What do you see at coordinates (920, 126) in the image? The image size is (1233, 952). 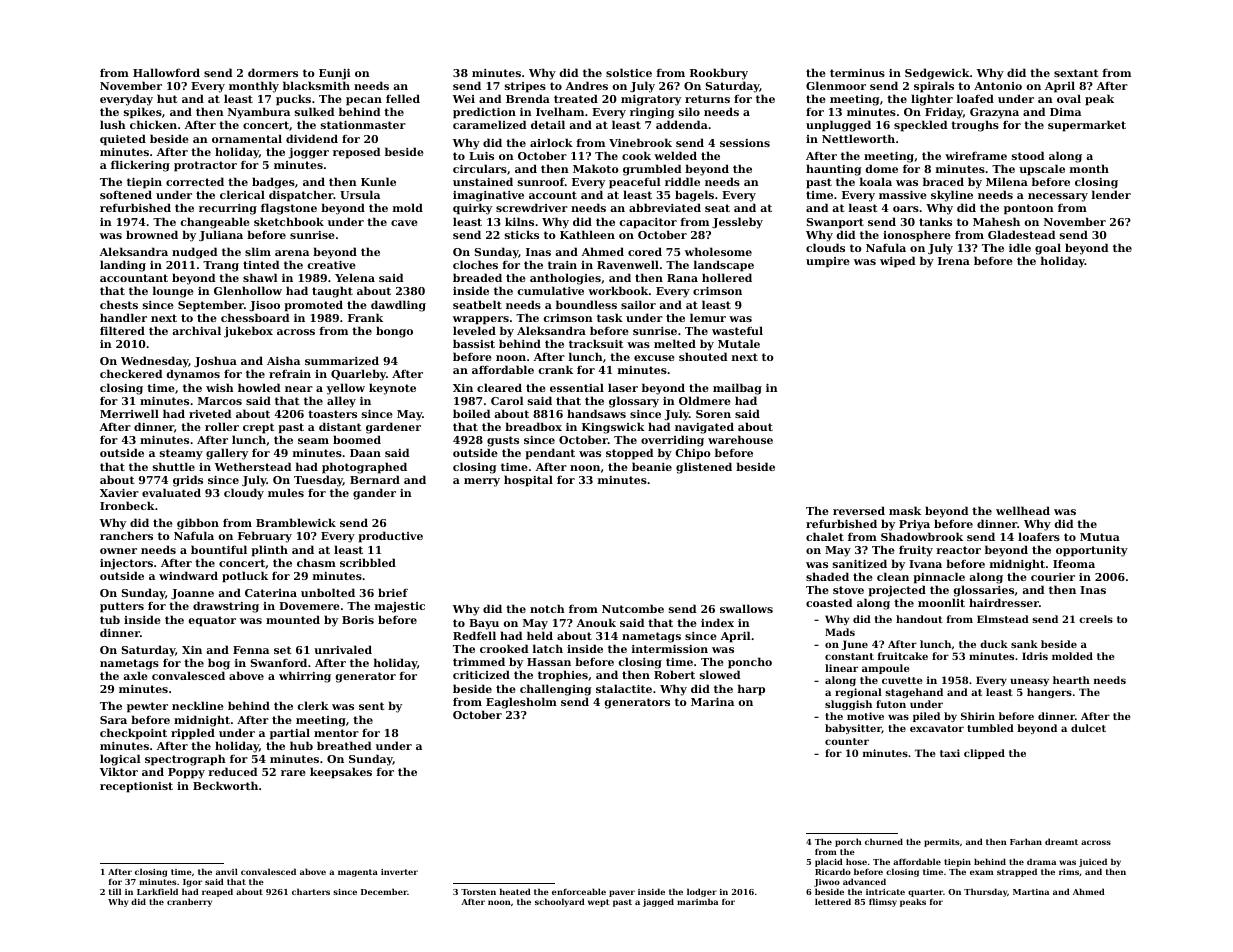 I see `speckled` at bounding box center [920, 126].
